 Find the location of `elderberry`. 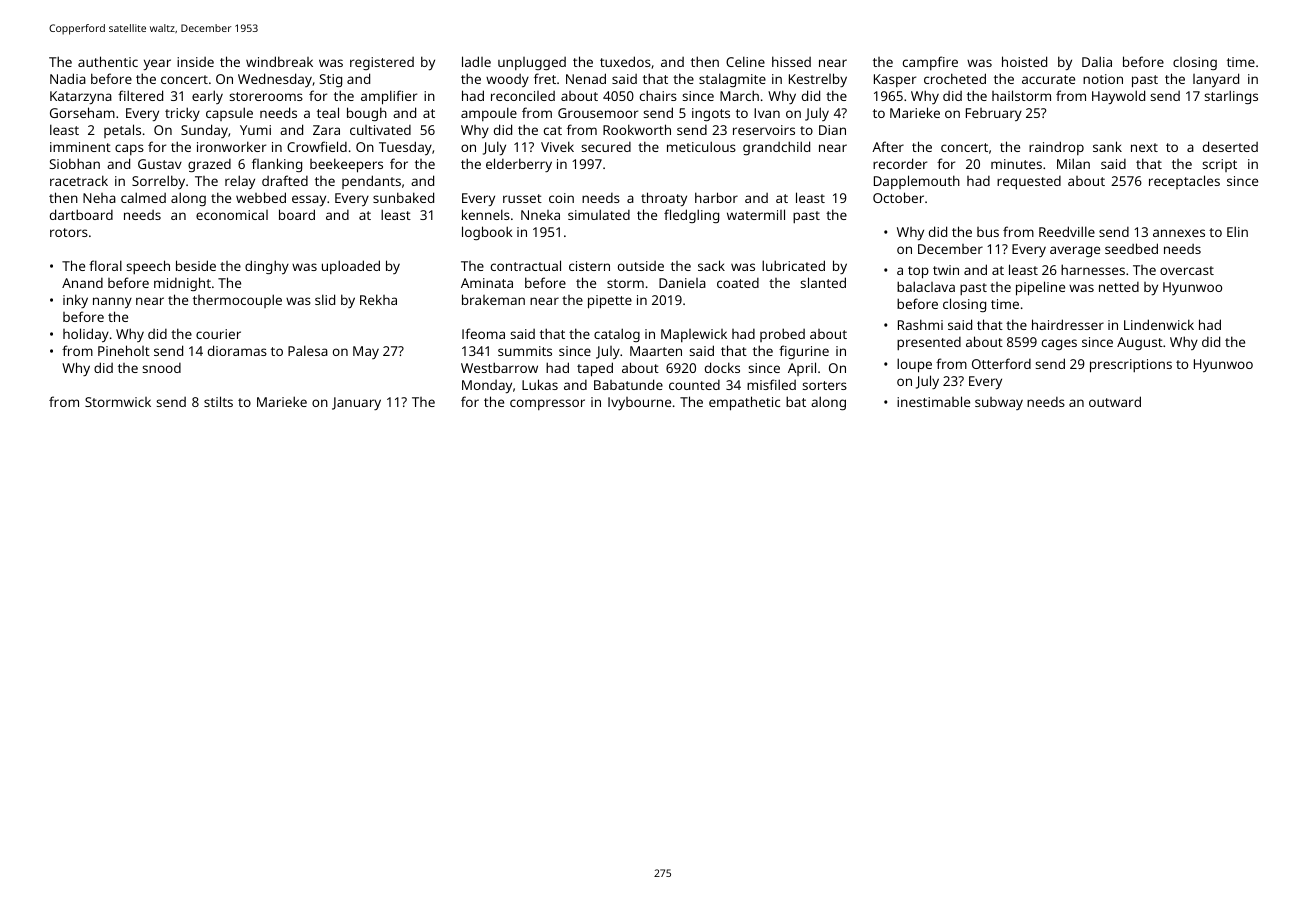

elderberry is located at coordinates (519, 165).
